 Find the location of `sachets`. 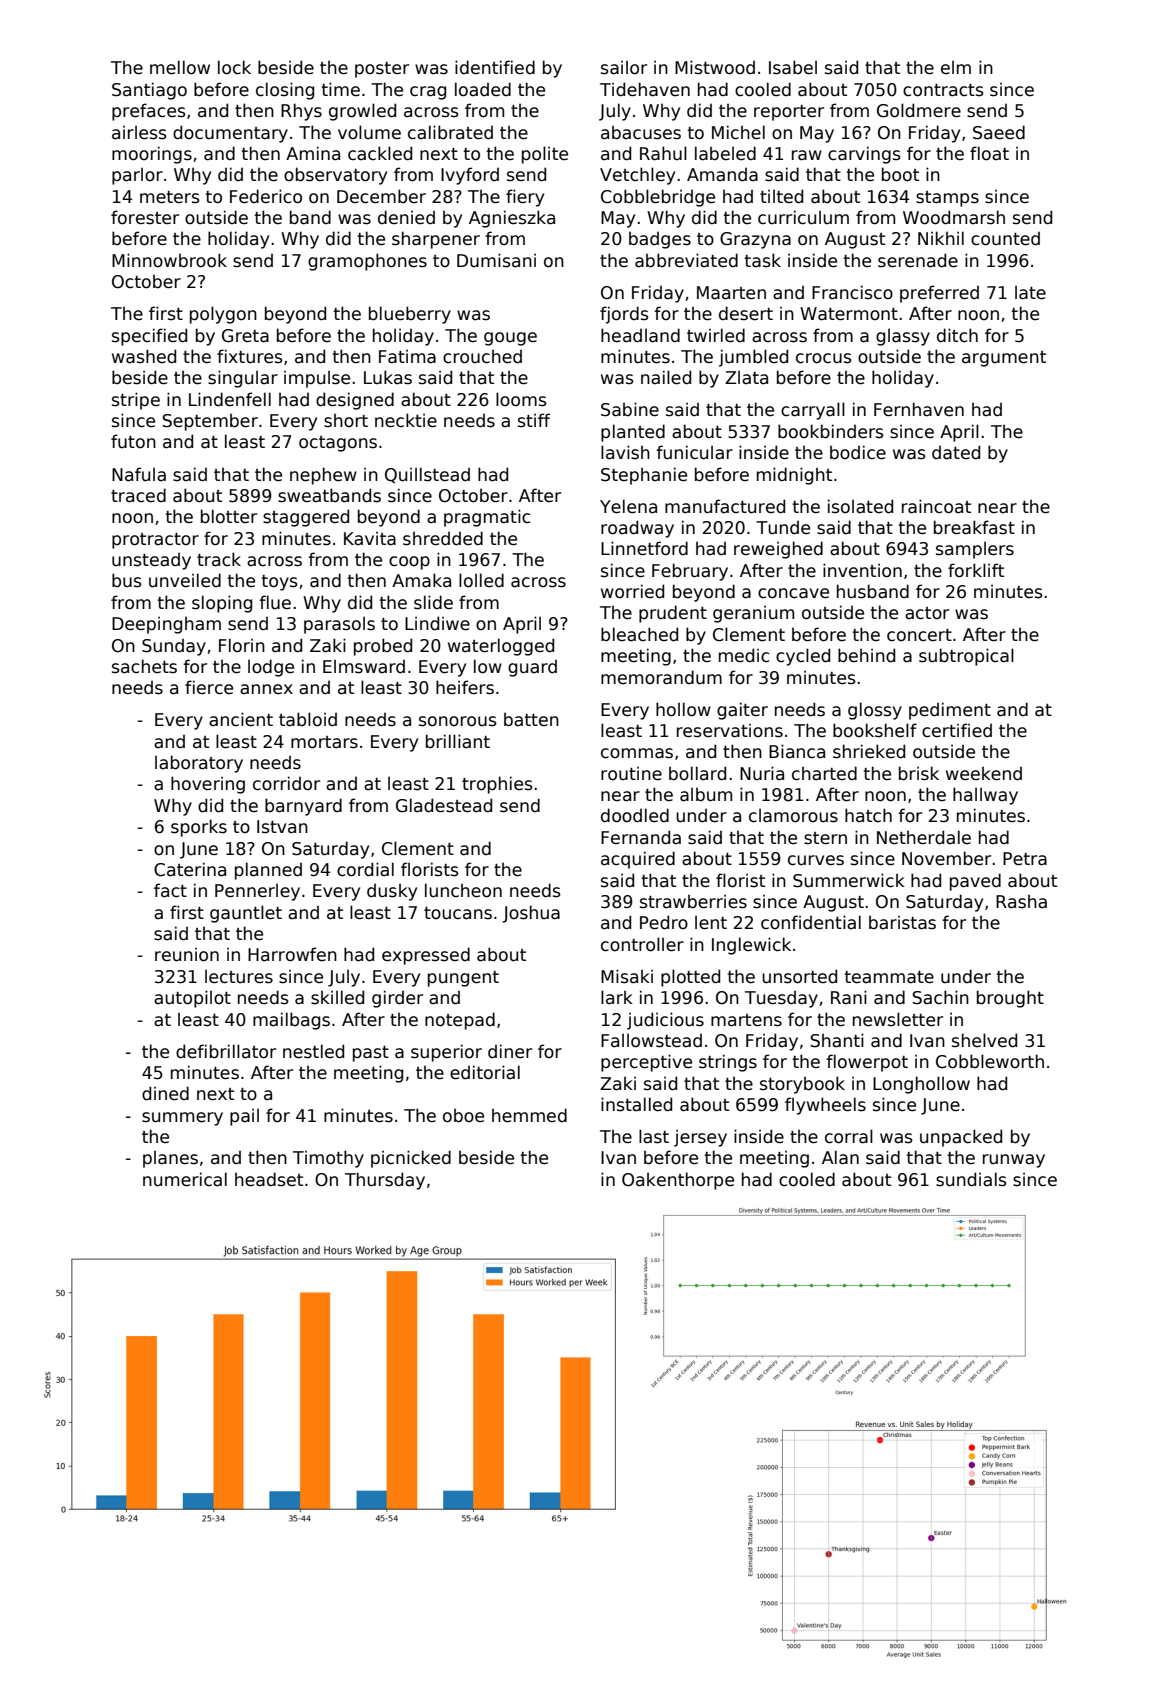

sachets is located at coordinates (144, 666).
